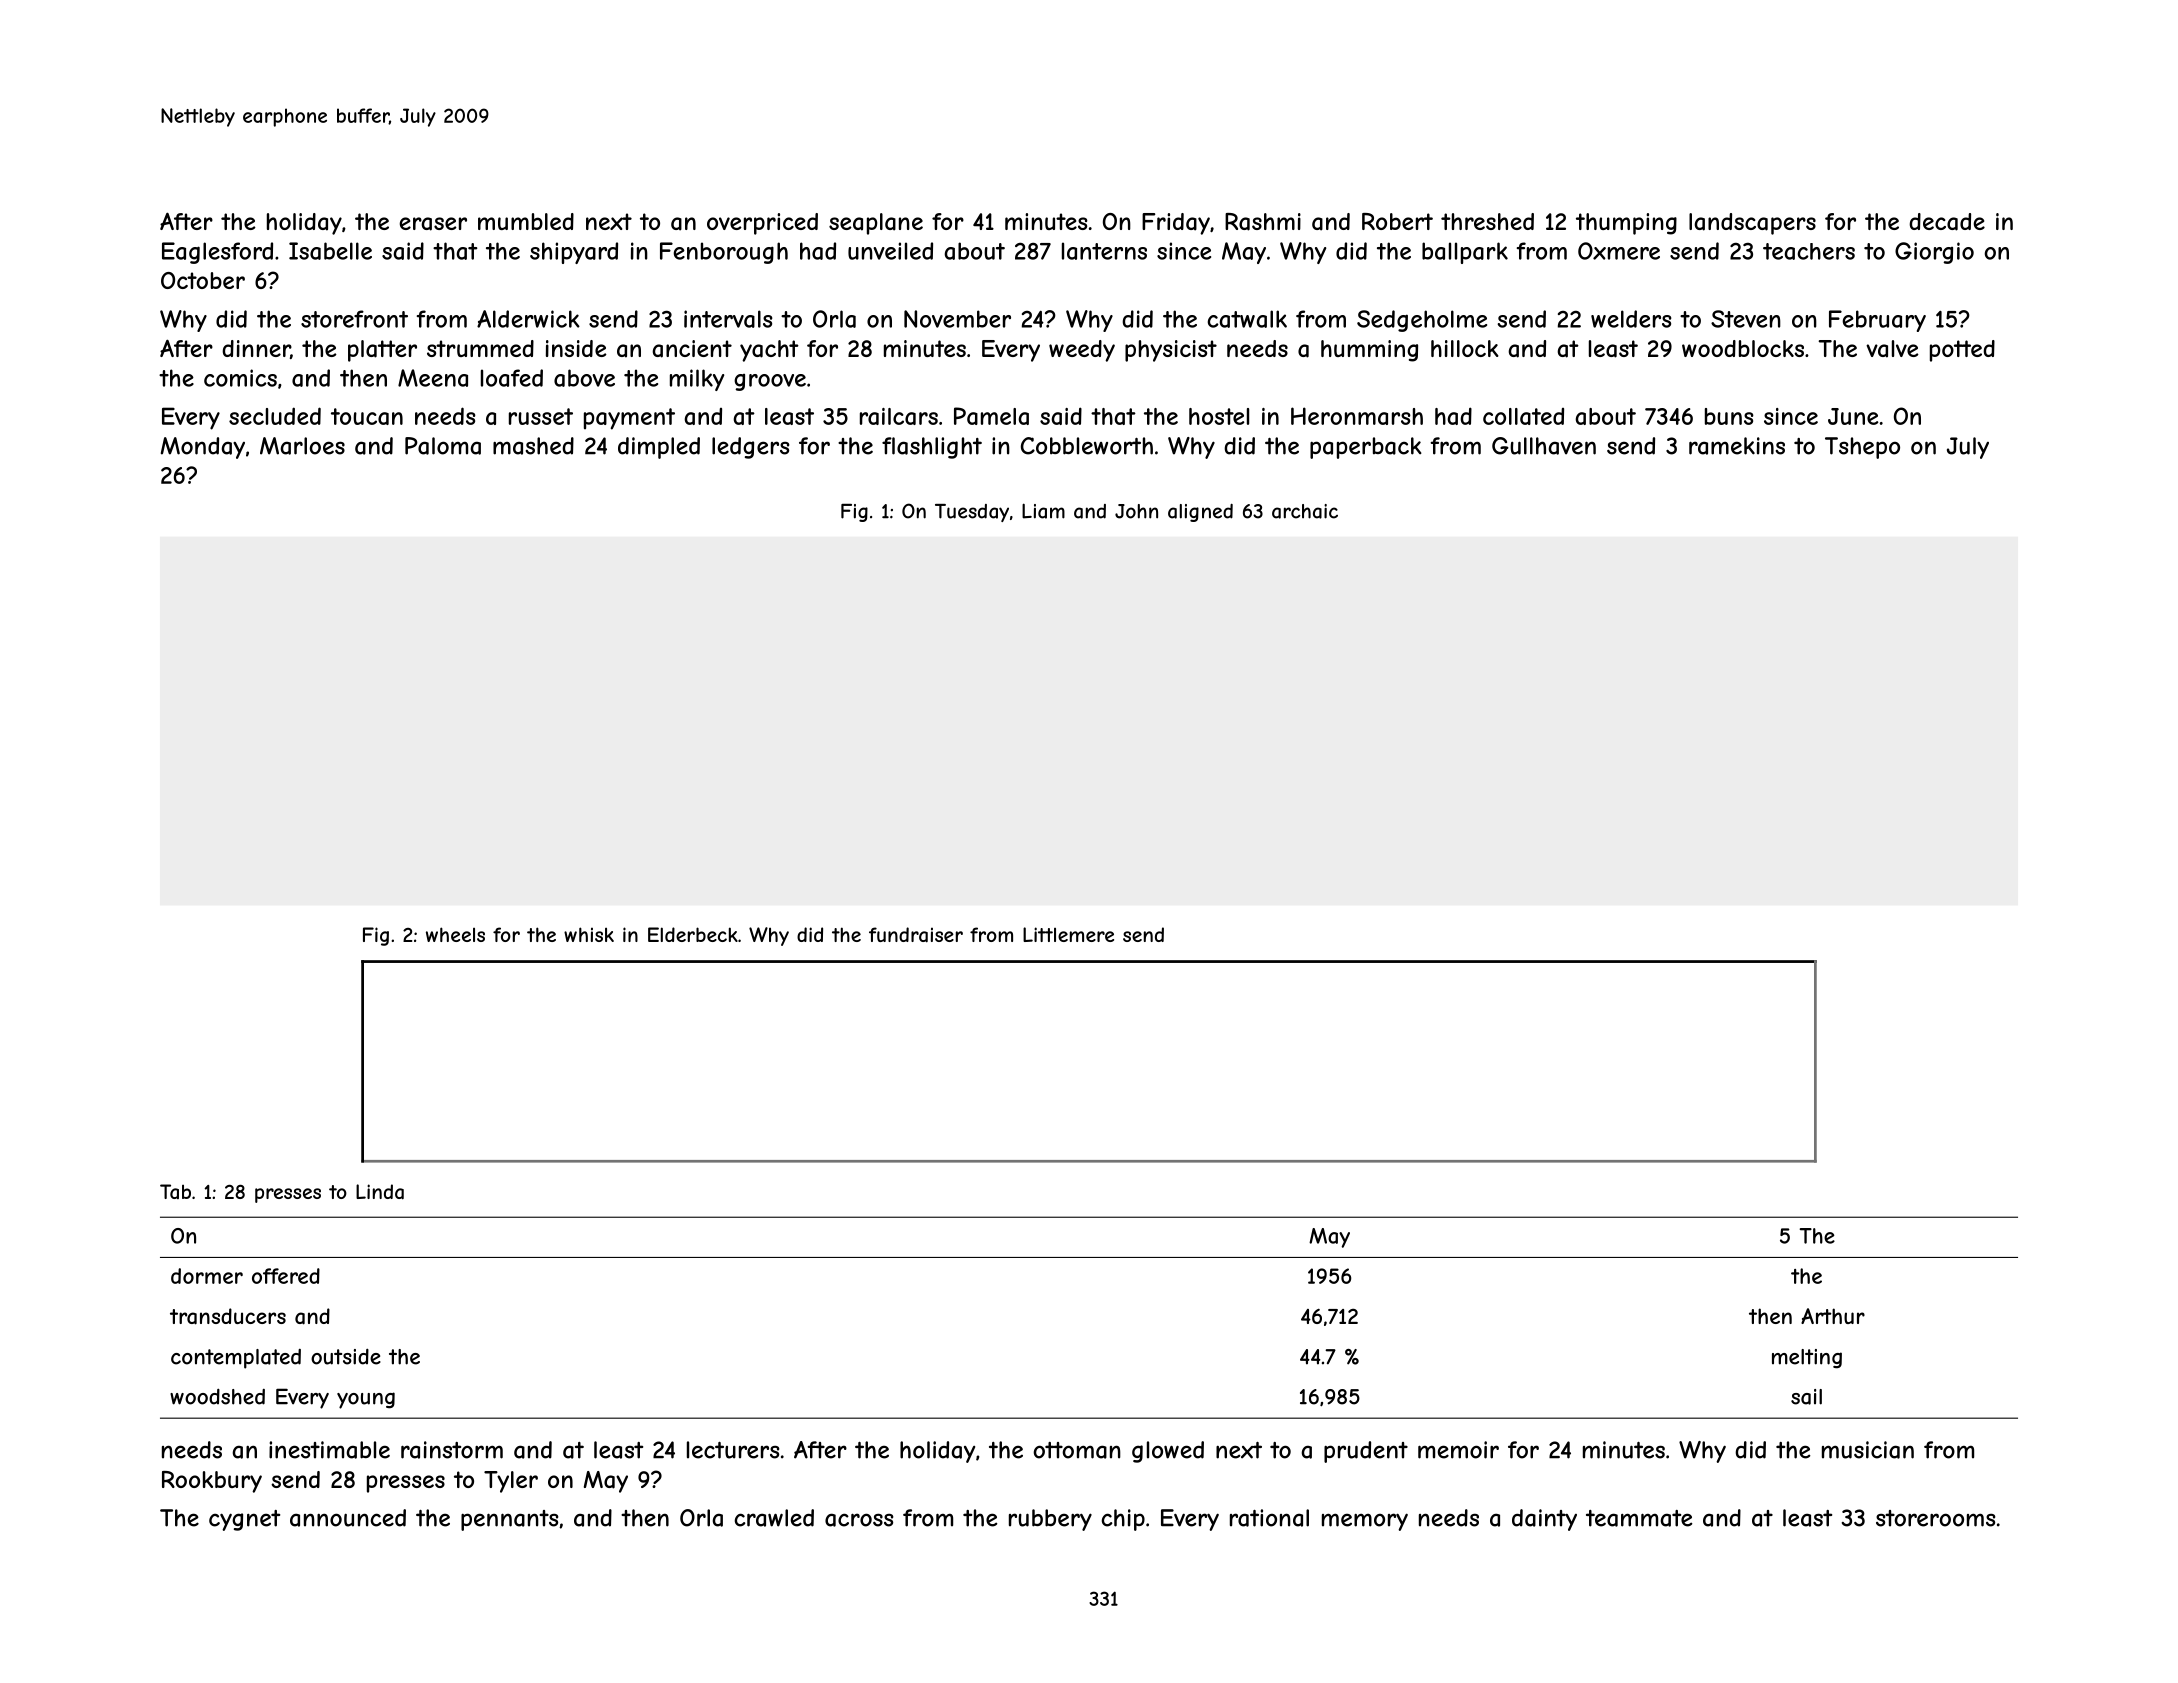 This screenshot has width=2178, height=1683. What do you see at coordinates (203, 448) in the screenshot?
I see `Monday` at bounding box center [203, 448].
